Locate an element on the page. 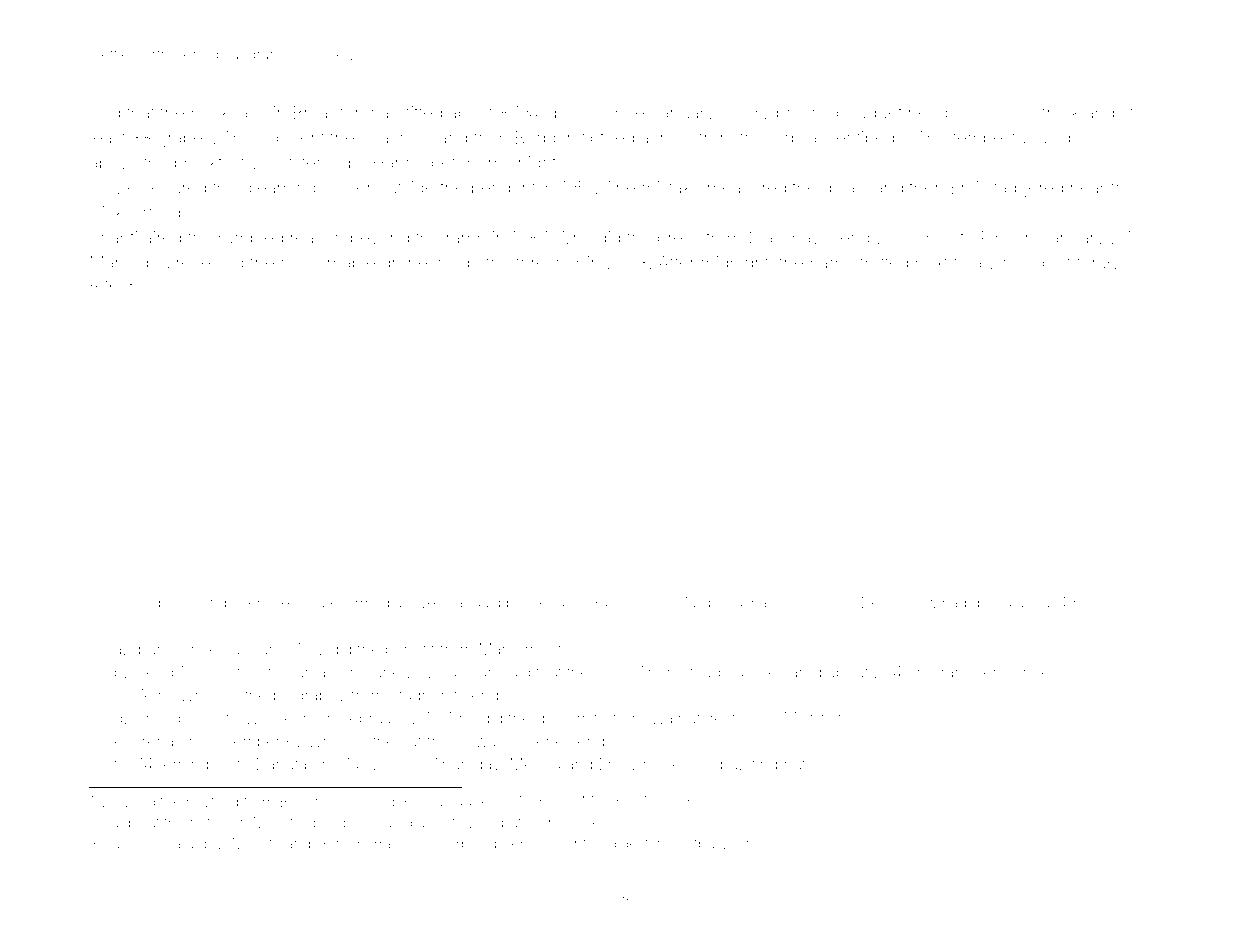 Image resolution: width=1233 pixels, height=952 pixels. grilled is located at coordinates (991, 604).
